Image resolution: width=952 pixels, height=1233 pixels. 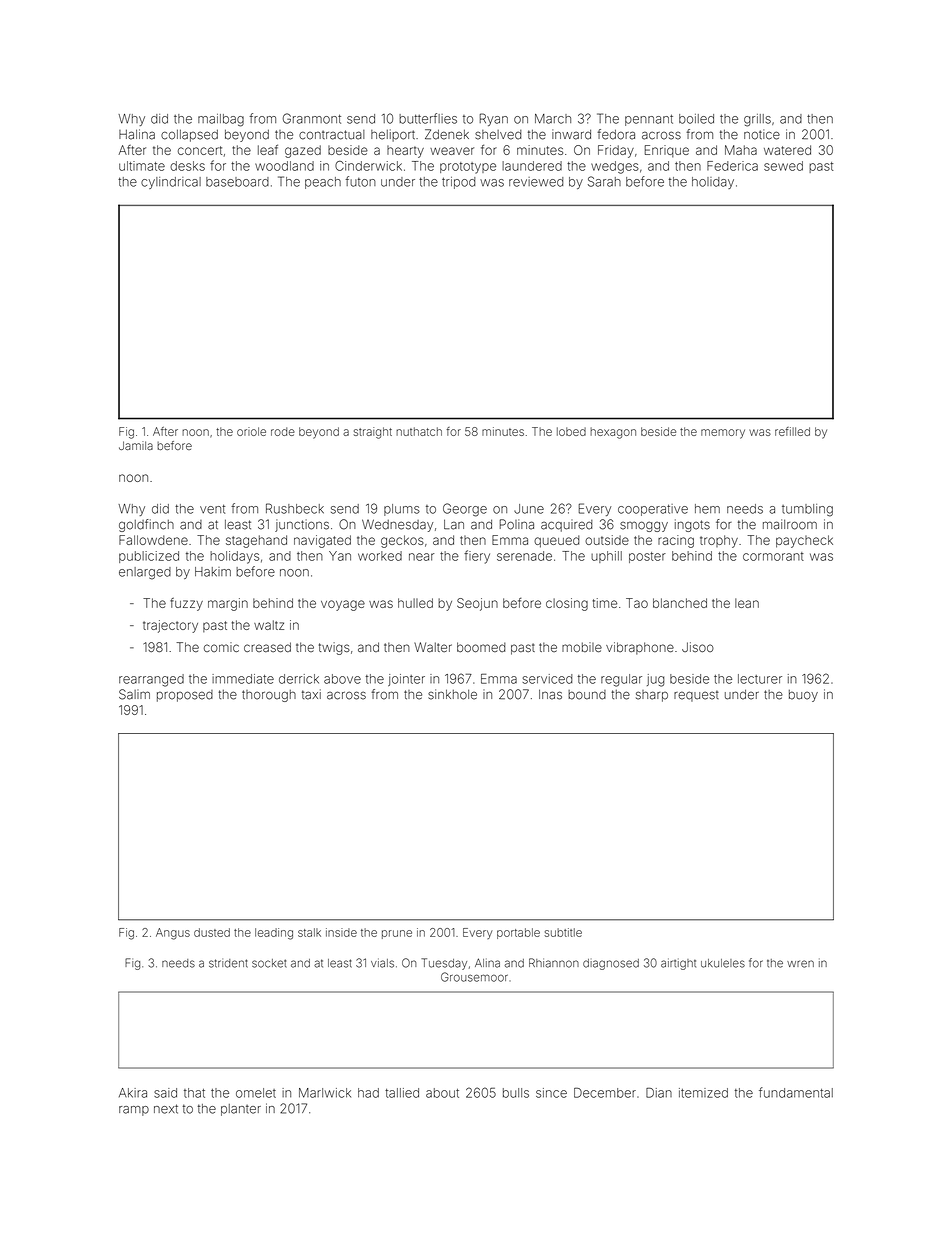 What do you see at coordinates (302, 525) in the screenshot?
I see `junctions` at bounding box center [302, 525].
